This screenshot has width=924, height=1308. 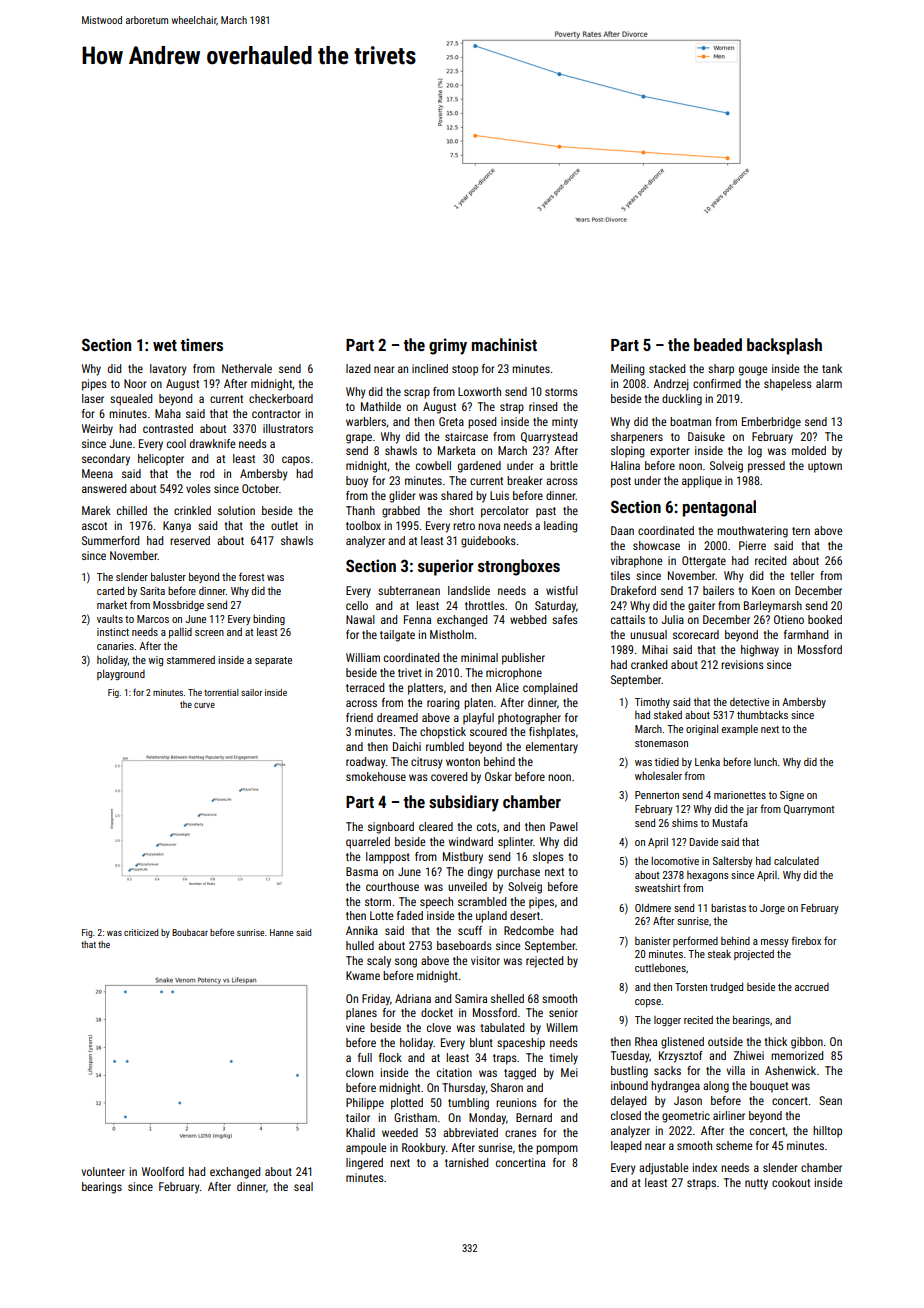 What do you see at coordinates (359, 439) in the screenshot?
I see `grape` at bounding box center [359, 439].
